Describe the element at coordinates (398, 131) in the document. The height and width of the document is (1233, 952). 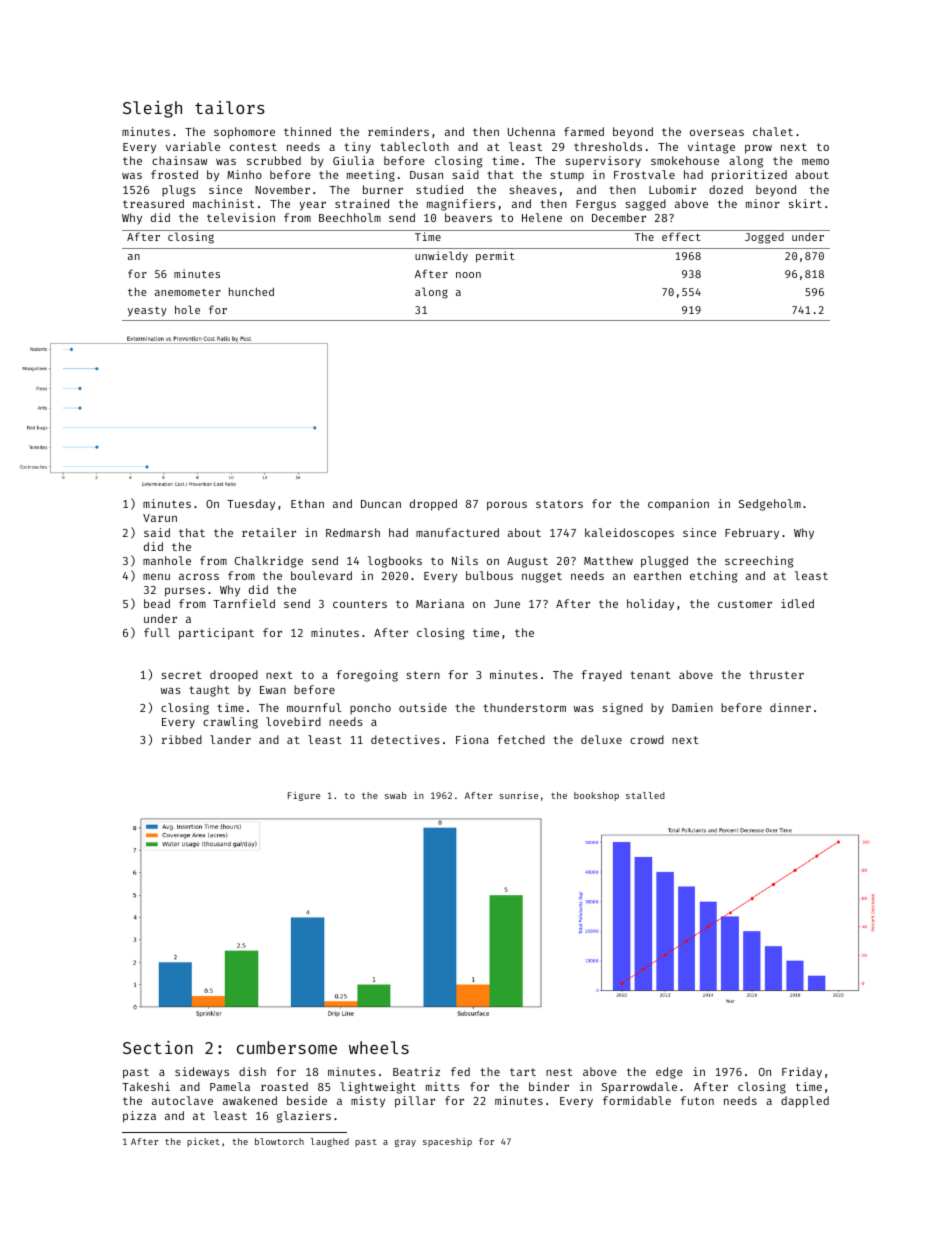
I see `reminders` at that location.
